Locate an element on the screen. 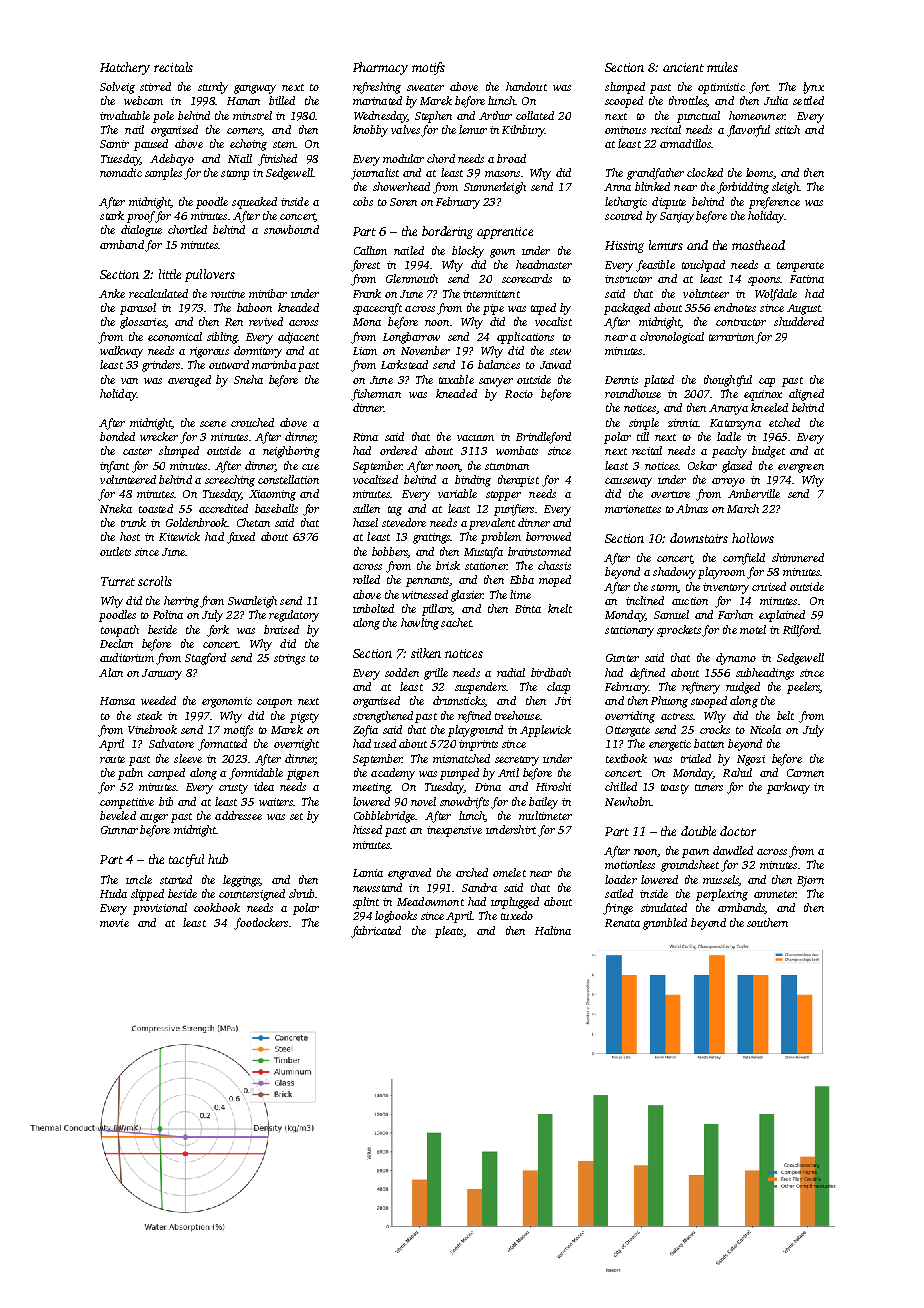 The height and width of the screenshot is (1308, 924). forest is located at coordinates (365, 266).
